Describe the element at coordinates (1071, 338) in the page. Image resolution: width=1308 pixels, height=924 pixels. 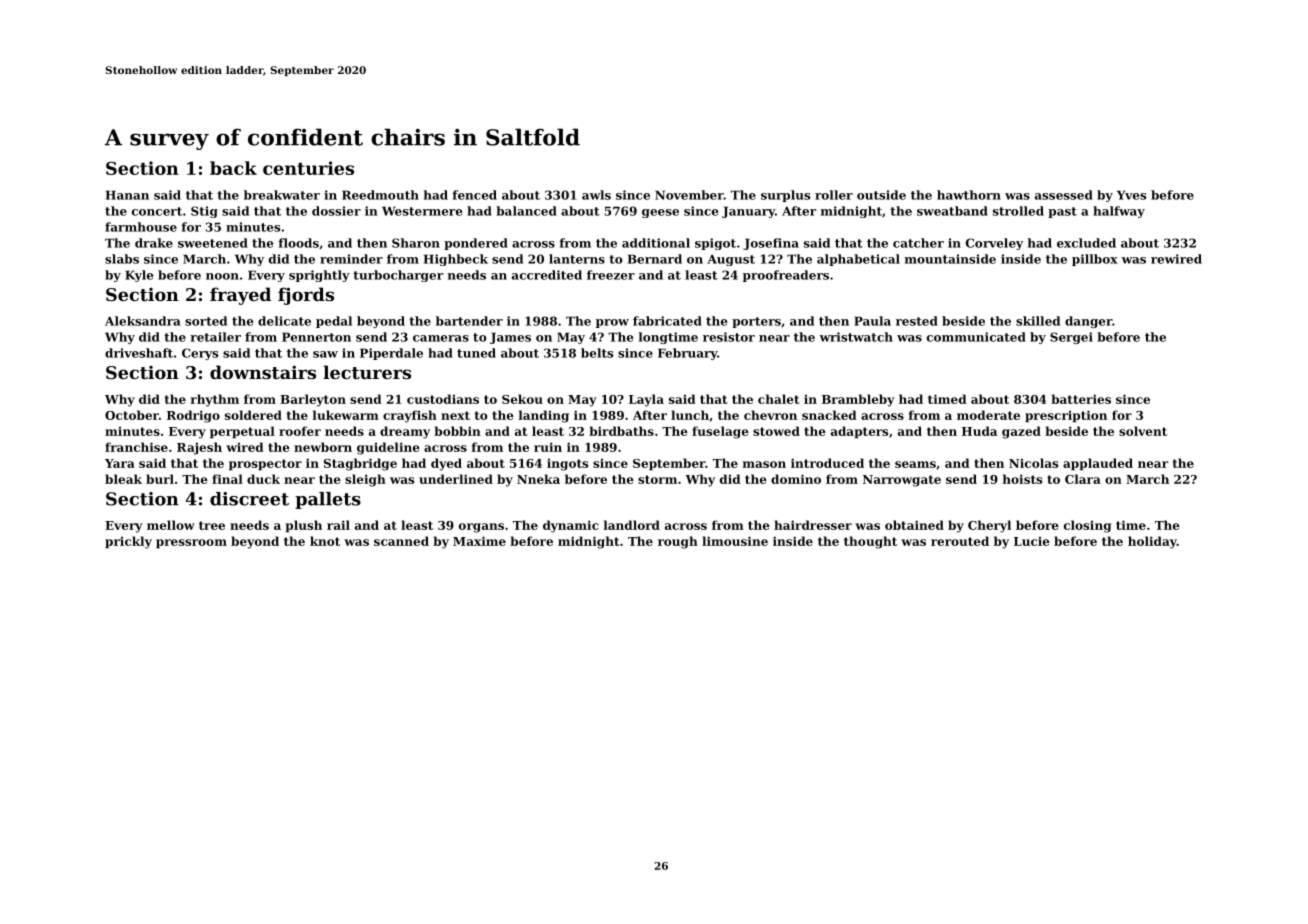
I see `Sergei` at that location.
